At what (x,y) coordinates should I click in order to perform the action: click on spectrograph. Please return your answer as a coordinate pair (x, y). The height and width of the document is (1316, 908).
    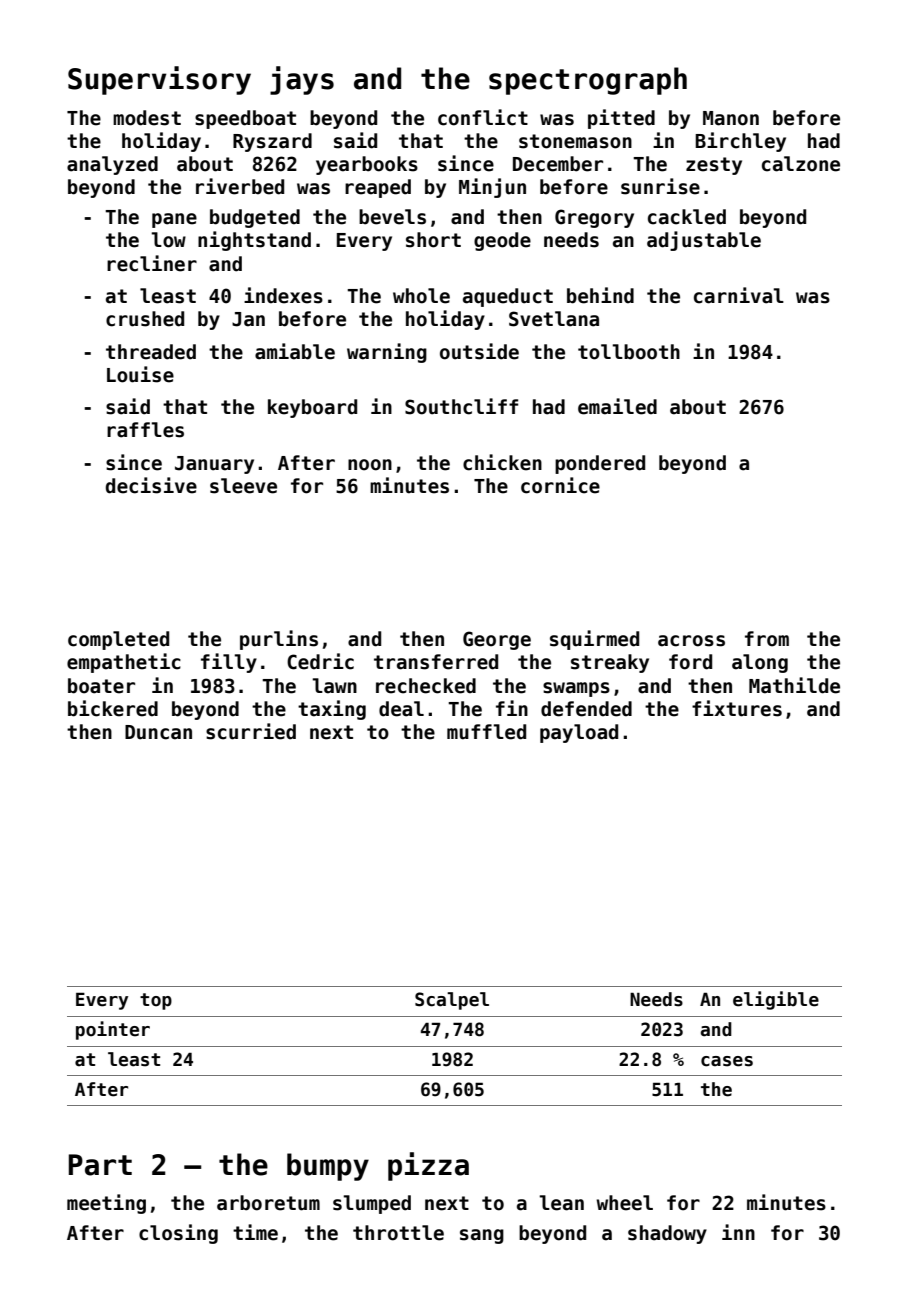
    Looking at the image, I should click on (588, 81).
